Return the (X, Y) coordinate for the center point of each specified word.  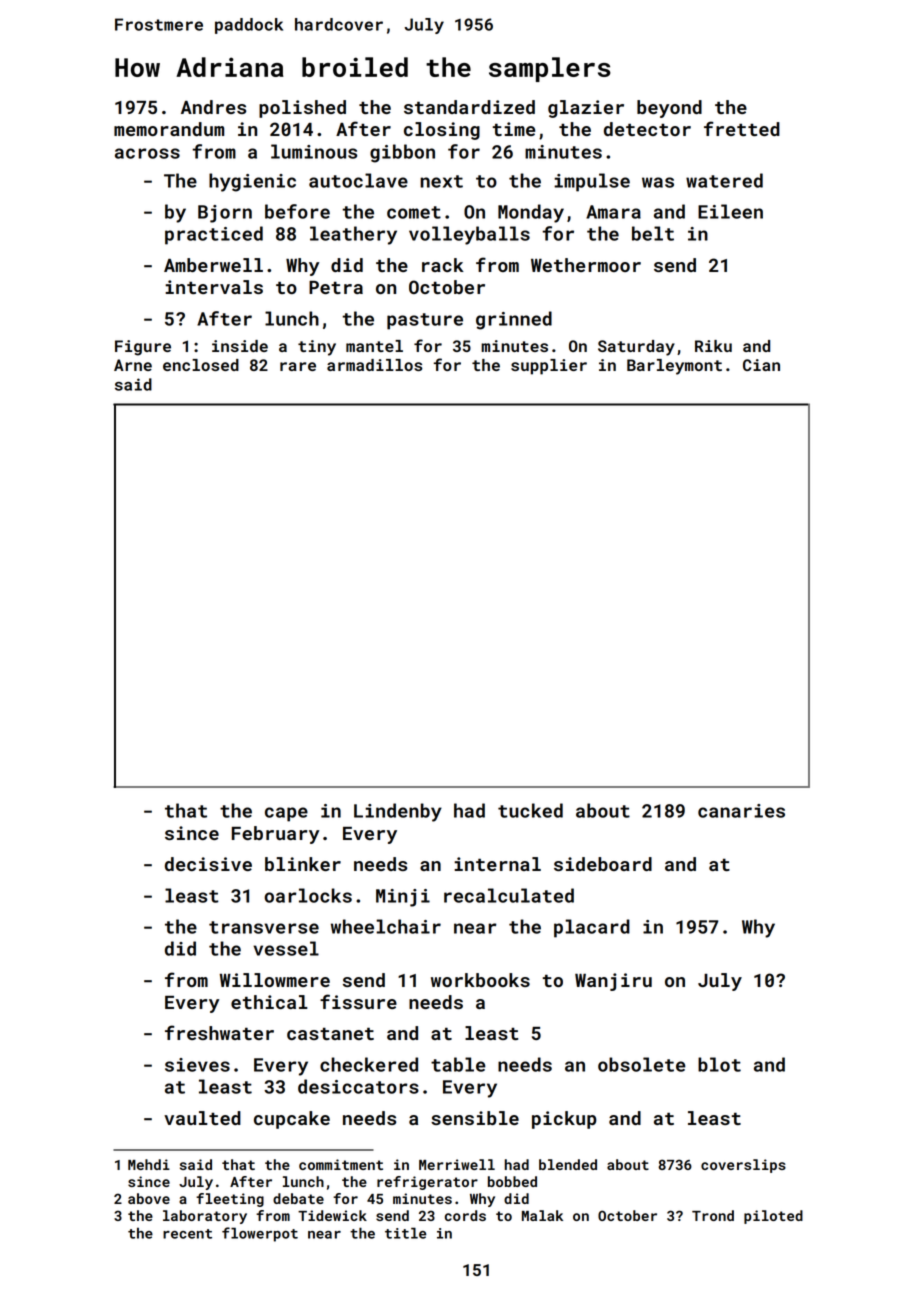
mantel (374, 346)
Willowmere (275, 980)
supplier (549, 367)
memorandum (169, 129)
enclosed (201, 365)
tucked (530, 810)
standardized (469, 107)
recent (187, 1234)
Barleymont (674, 367)
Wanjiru (613, 982)
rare (298, 366)
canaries (741, 811)
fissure (358, 1001)
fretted (742, 128)
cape (286, 814)
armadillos (375, 365)
